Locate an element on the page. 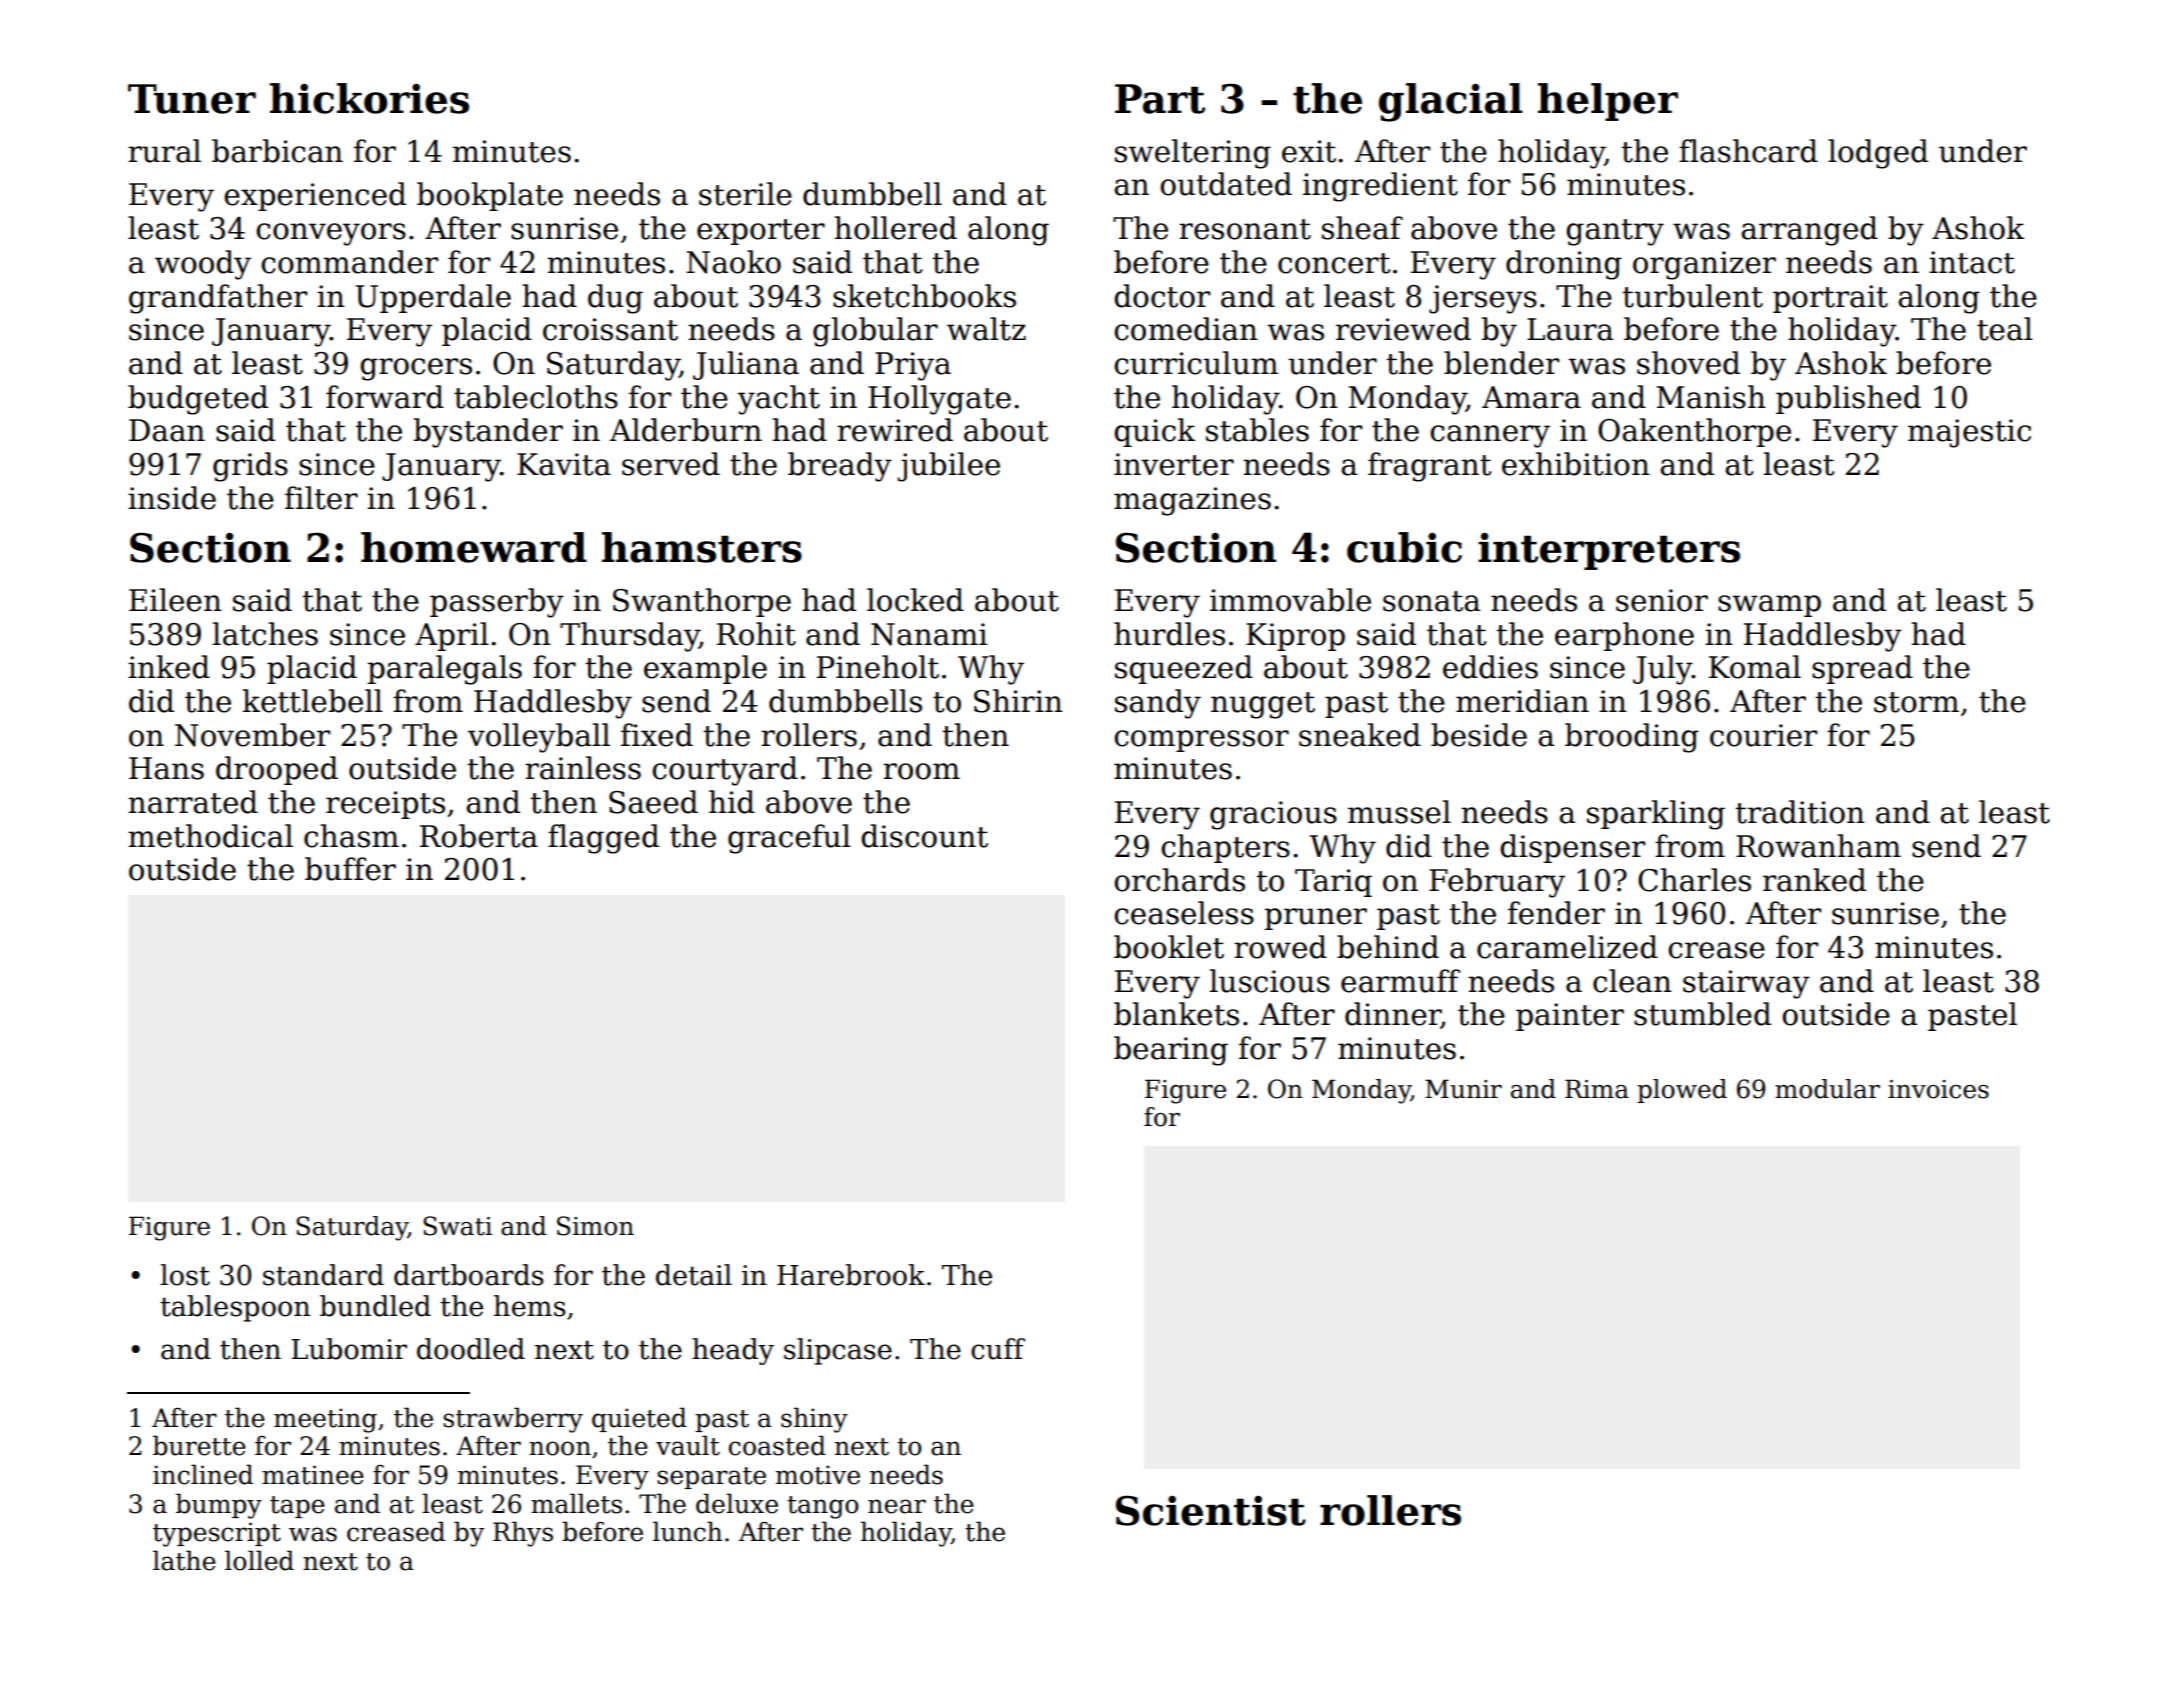  jubilee is located at coordinates (948, 467).
